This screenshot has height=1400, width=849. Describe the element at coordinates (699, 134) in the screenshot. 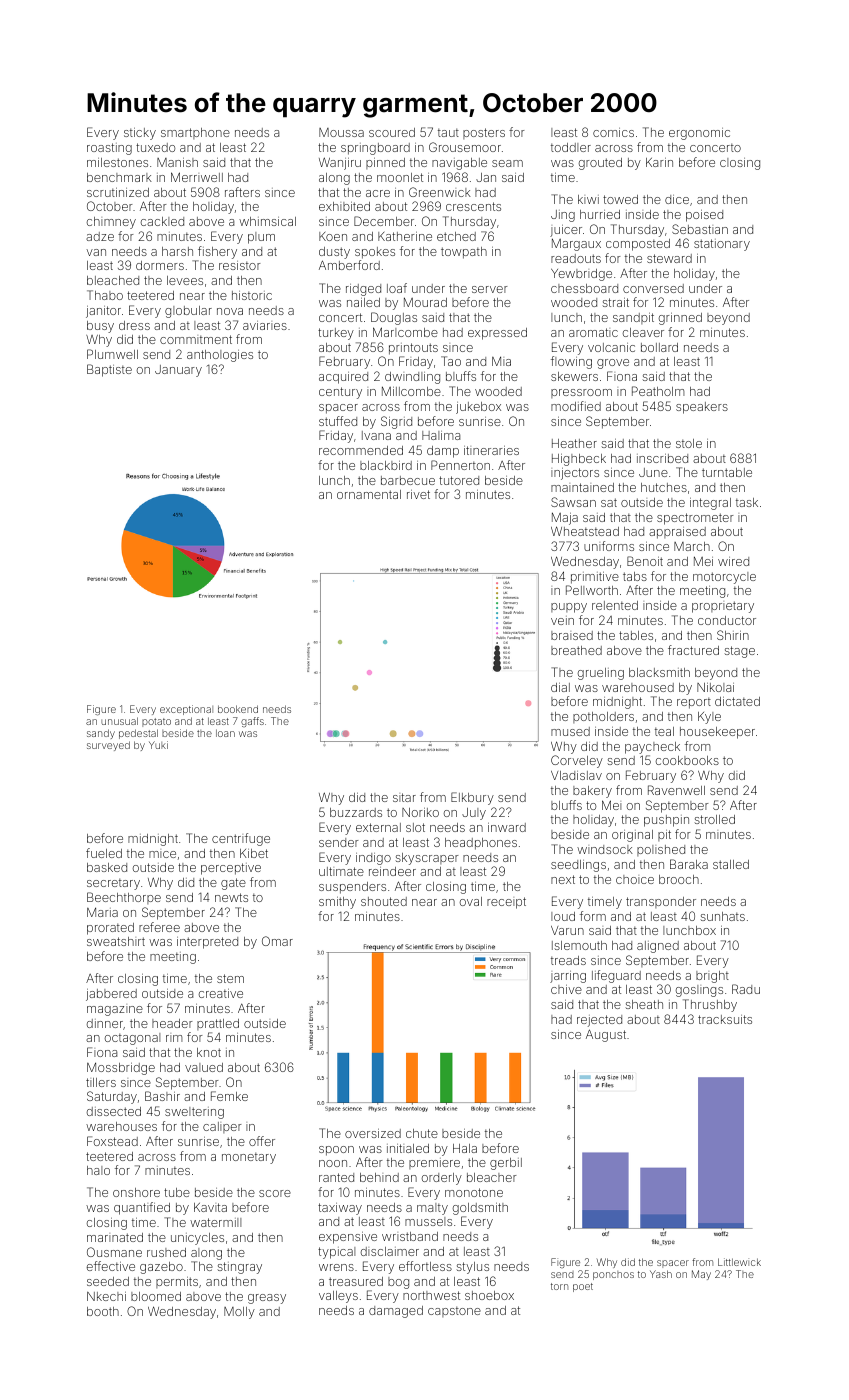

I see `ergonomic` at that location.
